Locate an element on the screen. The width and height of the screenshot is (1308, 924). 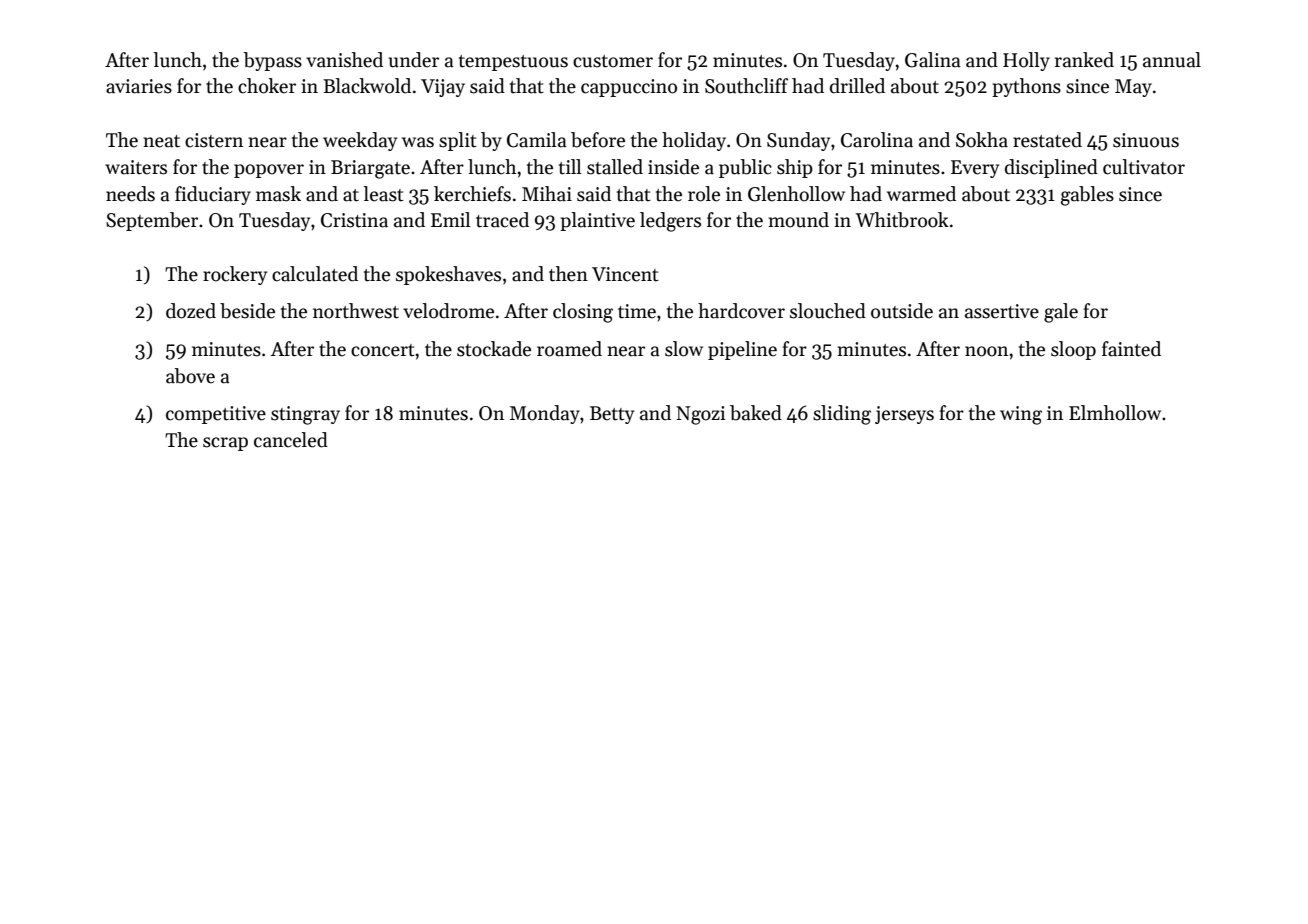
September is located at coordinates (152, 221).
